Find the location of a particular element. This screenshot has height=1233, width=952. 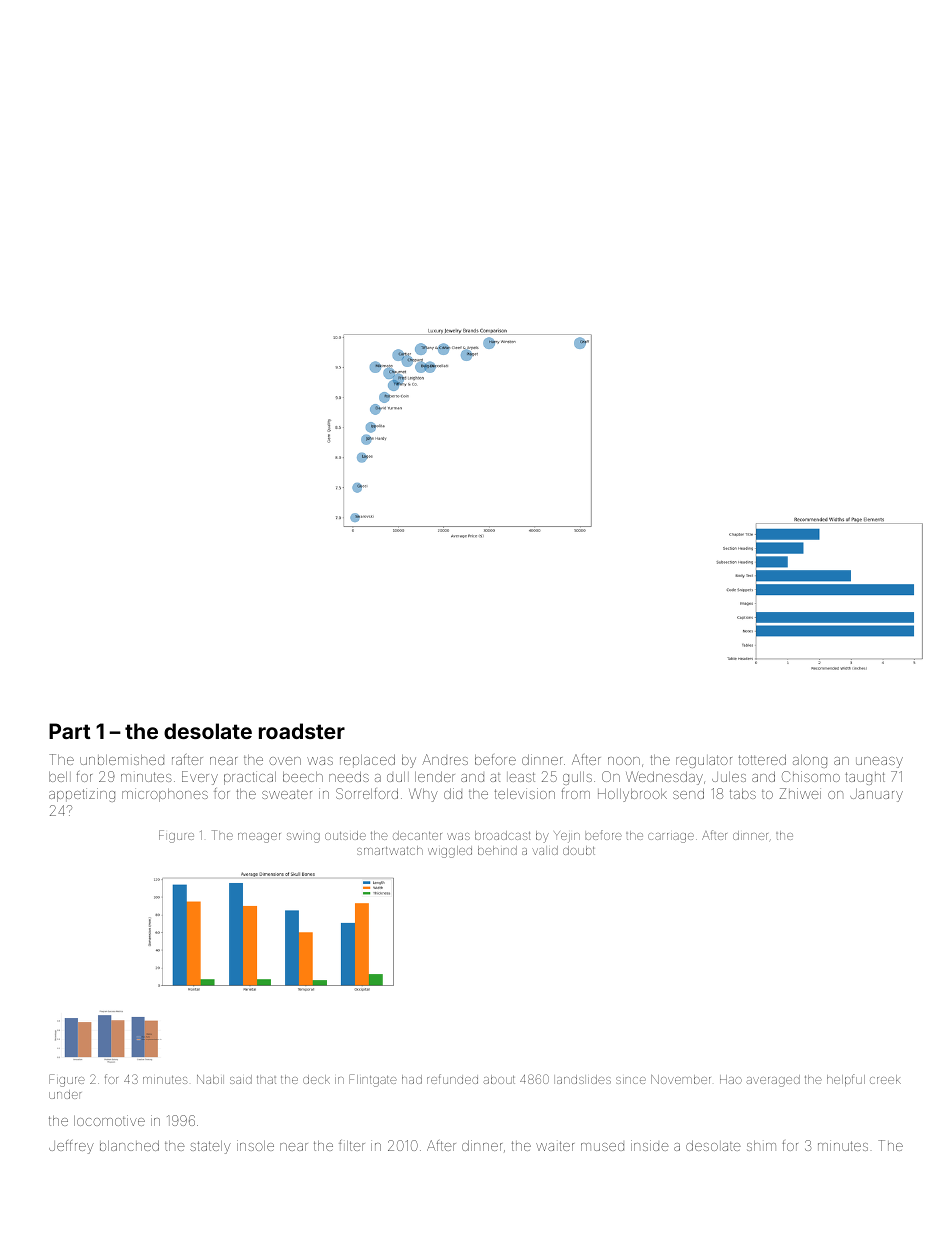

Nabil is located at coordinates (210, 1079).
